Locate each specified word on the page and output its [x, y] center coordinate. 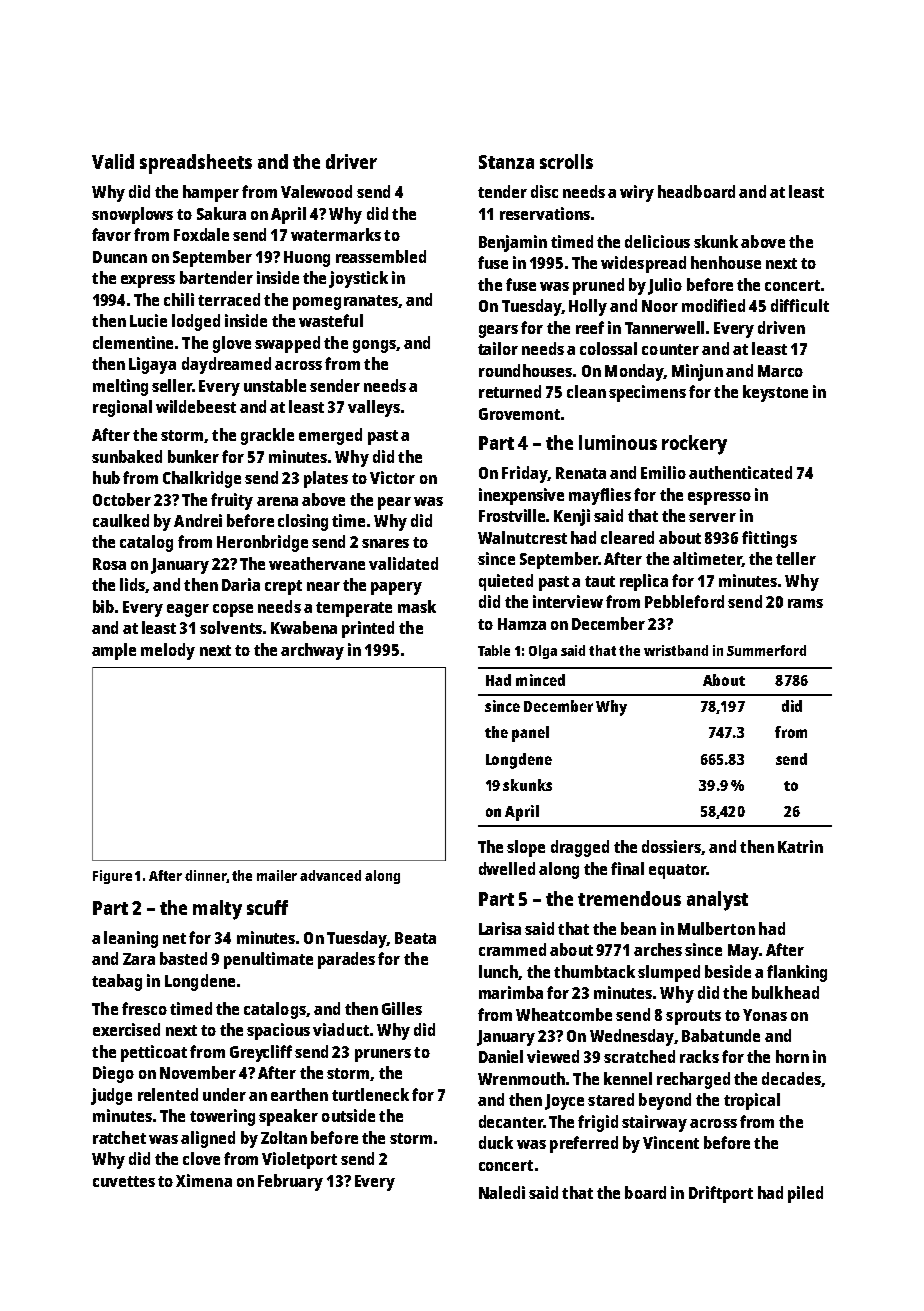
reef [590, 327]
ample [114, 651]
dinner [206, 876]
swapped [287, 344]
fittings [769, 539]
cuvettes [124, 1181]
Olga [543, 652]
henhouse [726, 262]
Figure [112, 877]
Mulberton [716, 928]
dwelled [507, 868]
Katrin [800, 846]
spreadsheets [196, 164]
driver [351, 161]
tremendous [629, 898]
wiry [637, 193]
